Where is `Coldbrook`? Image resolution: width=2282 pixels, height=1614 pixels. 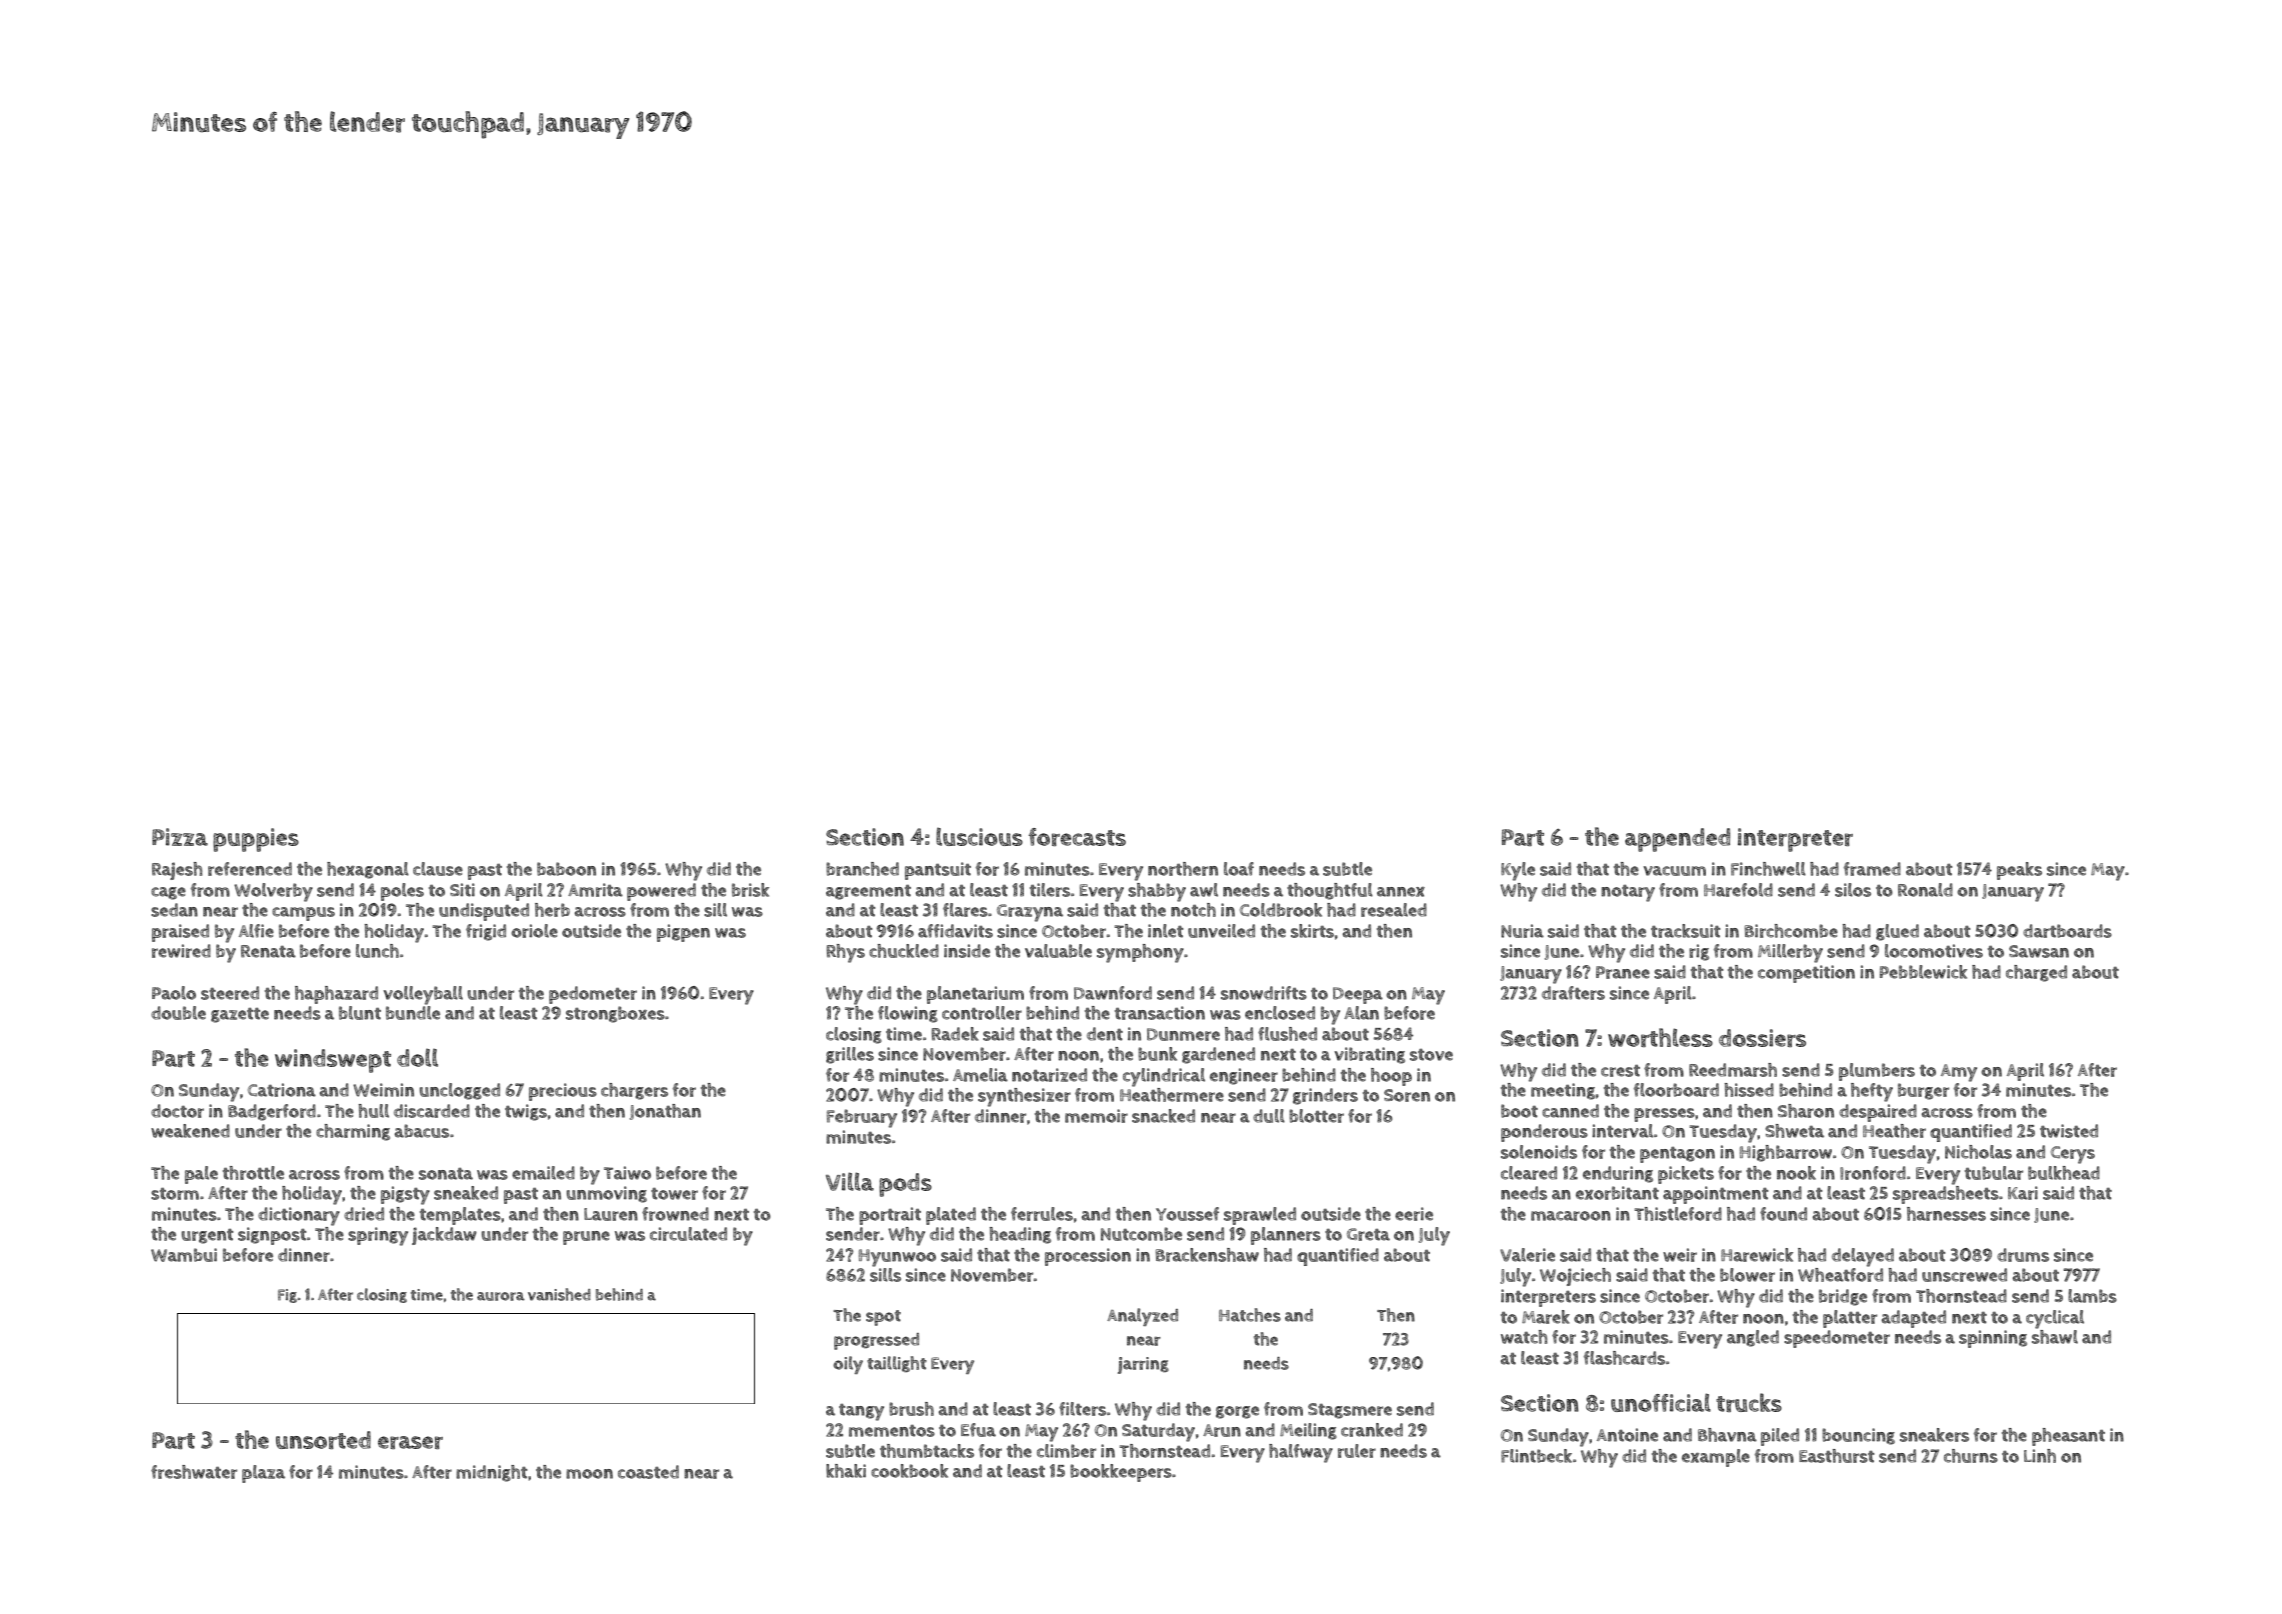
Coldbrook is located at coordinates (1281, 910).
